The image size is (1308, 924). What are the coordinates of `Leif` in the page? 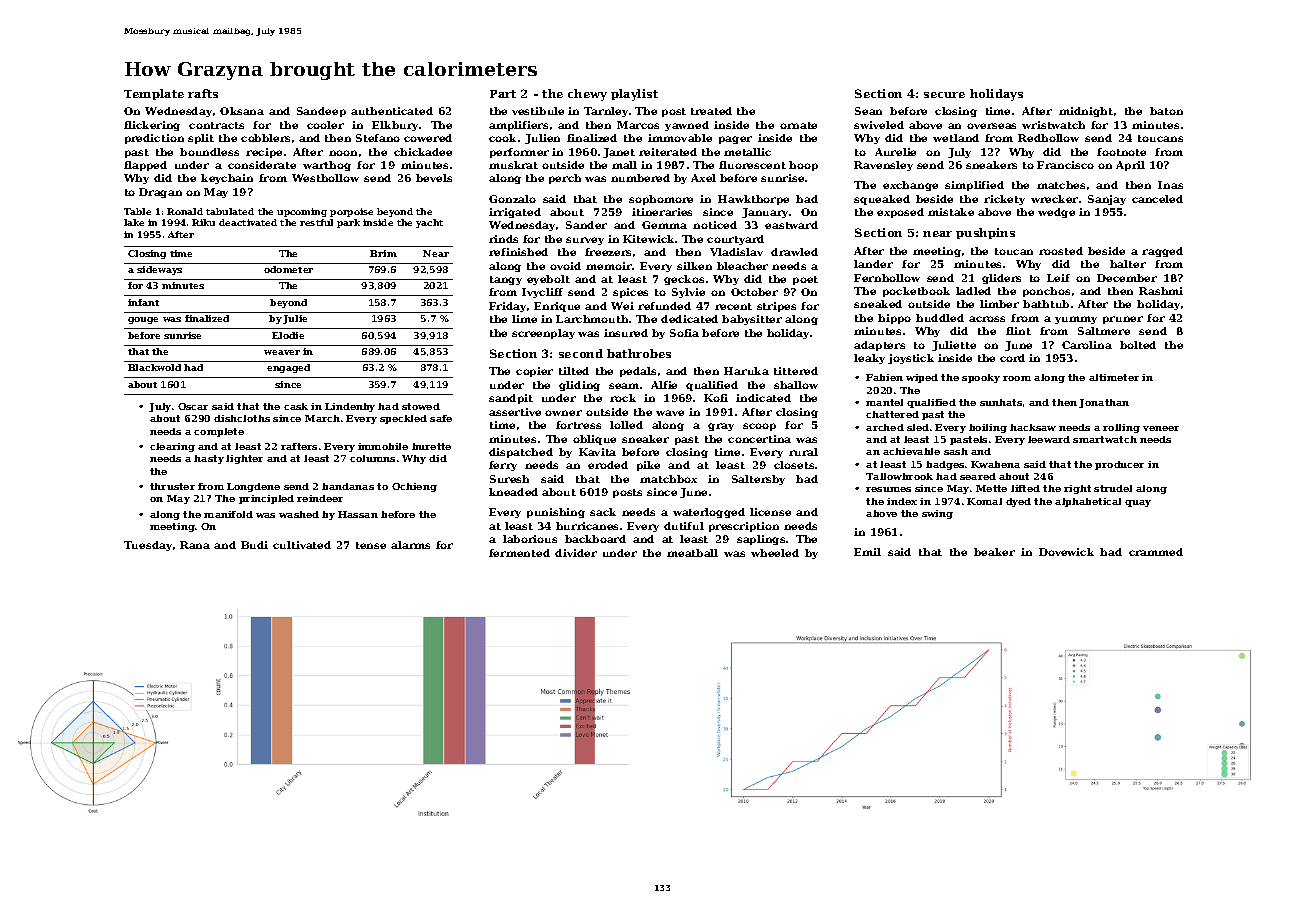 It's located at (1058, 278).
